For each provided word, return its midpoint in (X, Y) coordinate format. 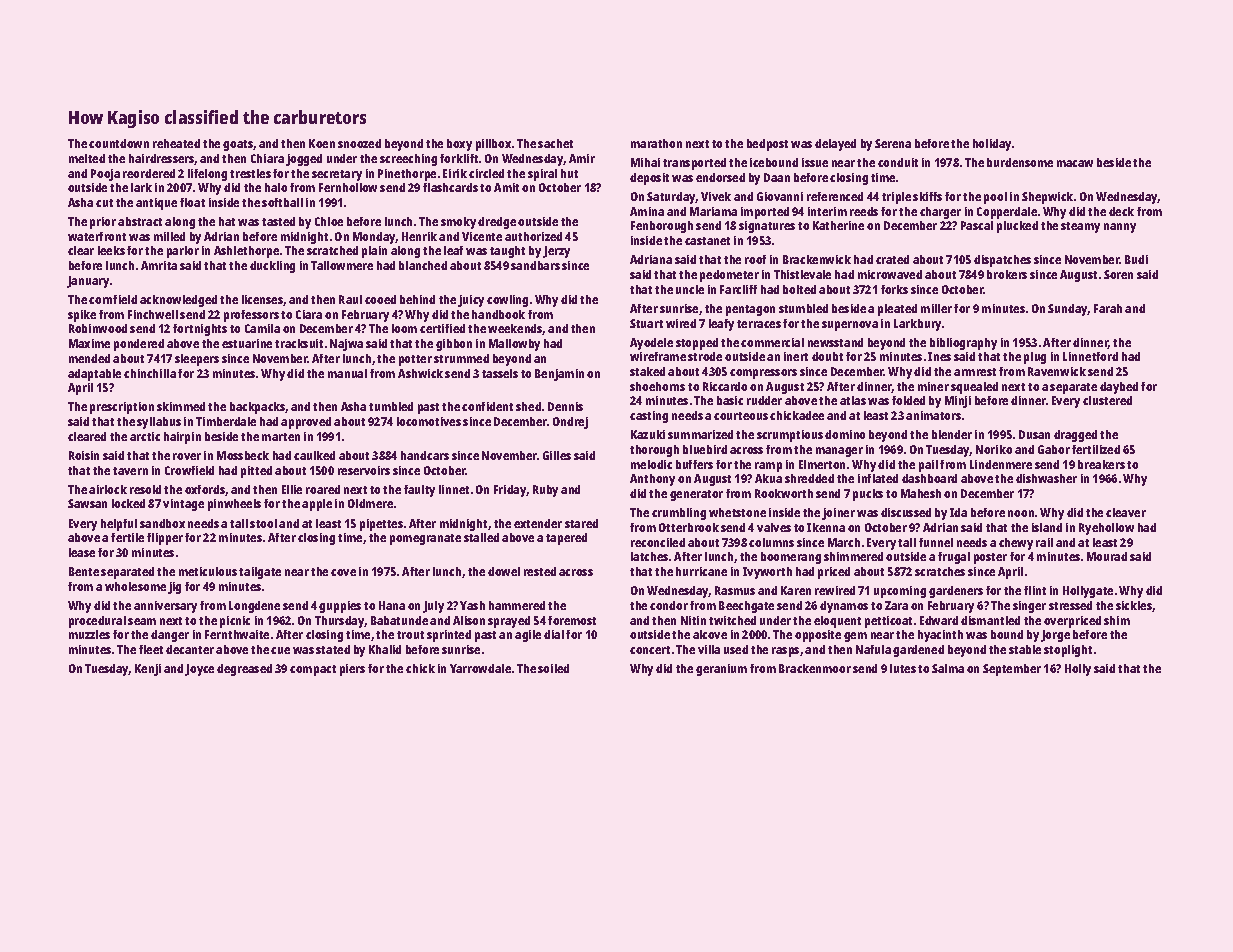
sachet (555, 143)
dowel (504, 571)
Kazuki (648, 434)
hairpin (182, 438)
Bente (84, 571)
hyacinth (940, 636)
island (1047, 527)
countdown (119, 143)
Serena (893, 143)
